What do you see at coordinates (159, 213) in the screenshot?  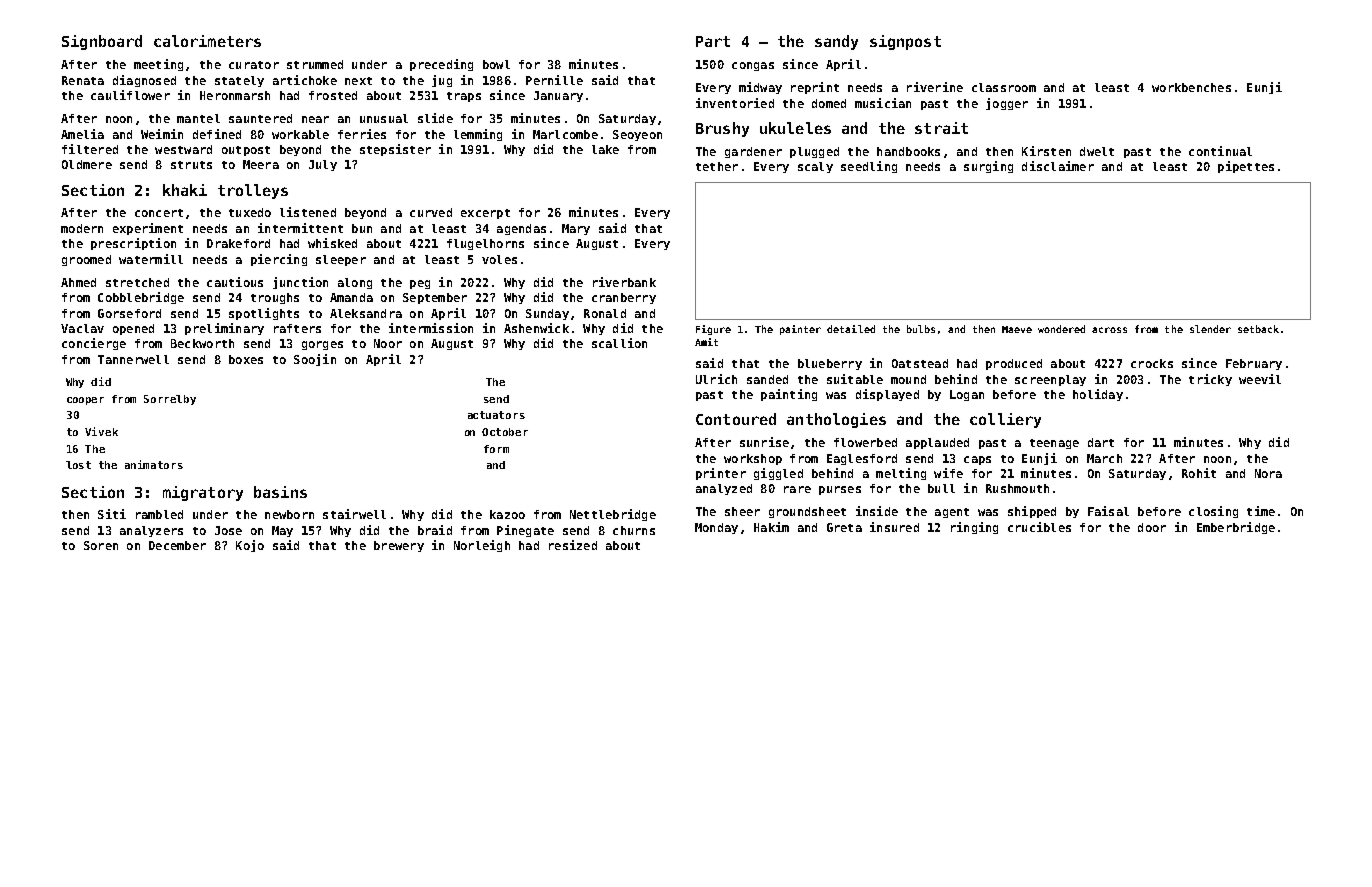 I see `concert` at bounding box center [159, 213].
